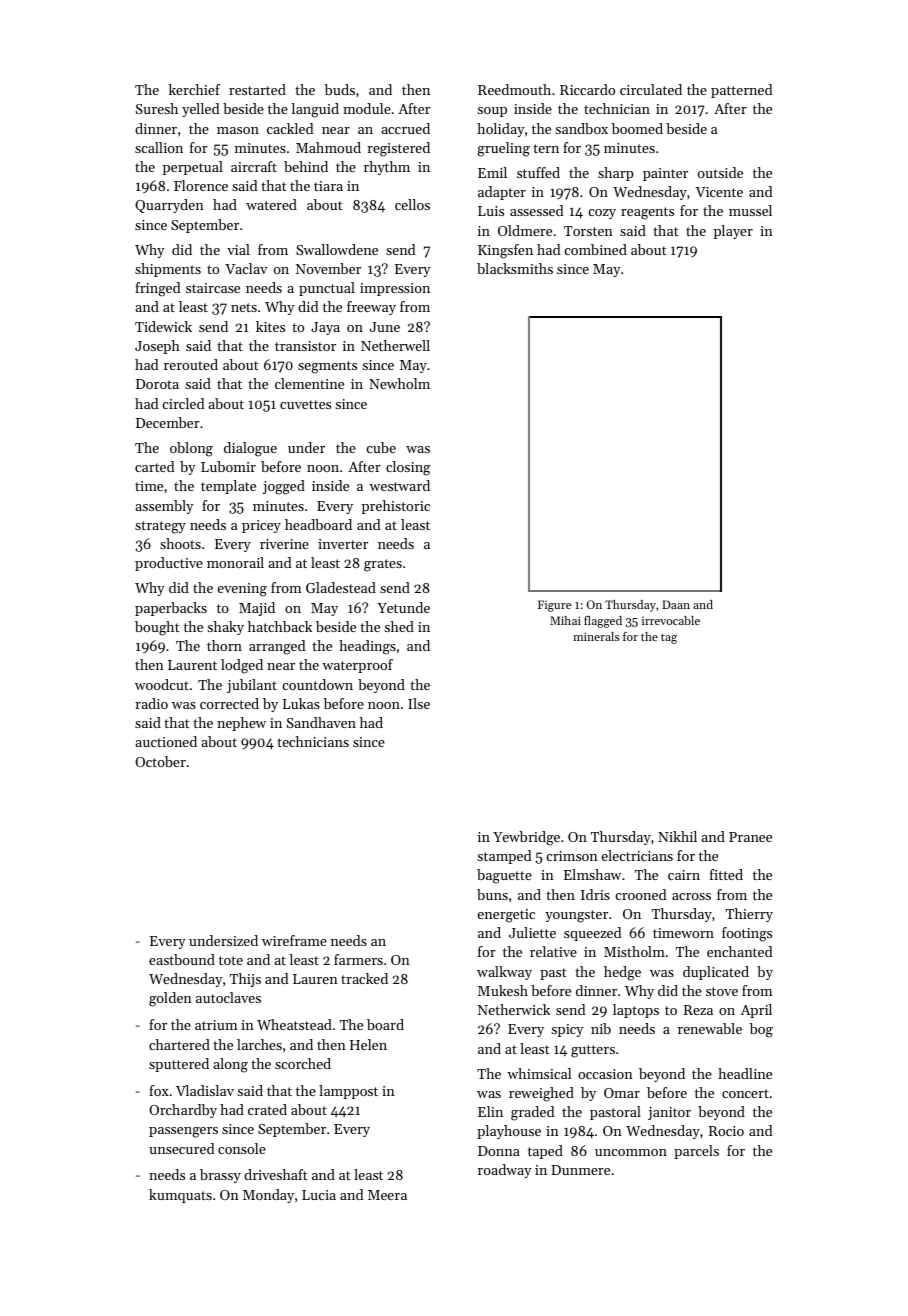 The image size is (908, 1316). I want to click on Mihai, so click(565, 620).
